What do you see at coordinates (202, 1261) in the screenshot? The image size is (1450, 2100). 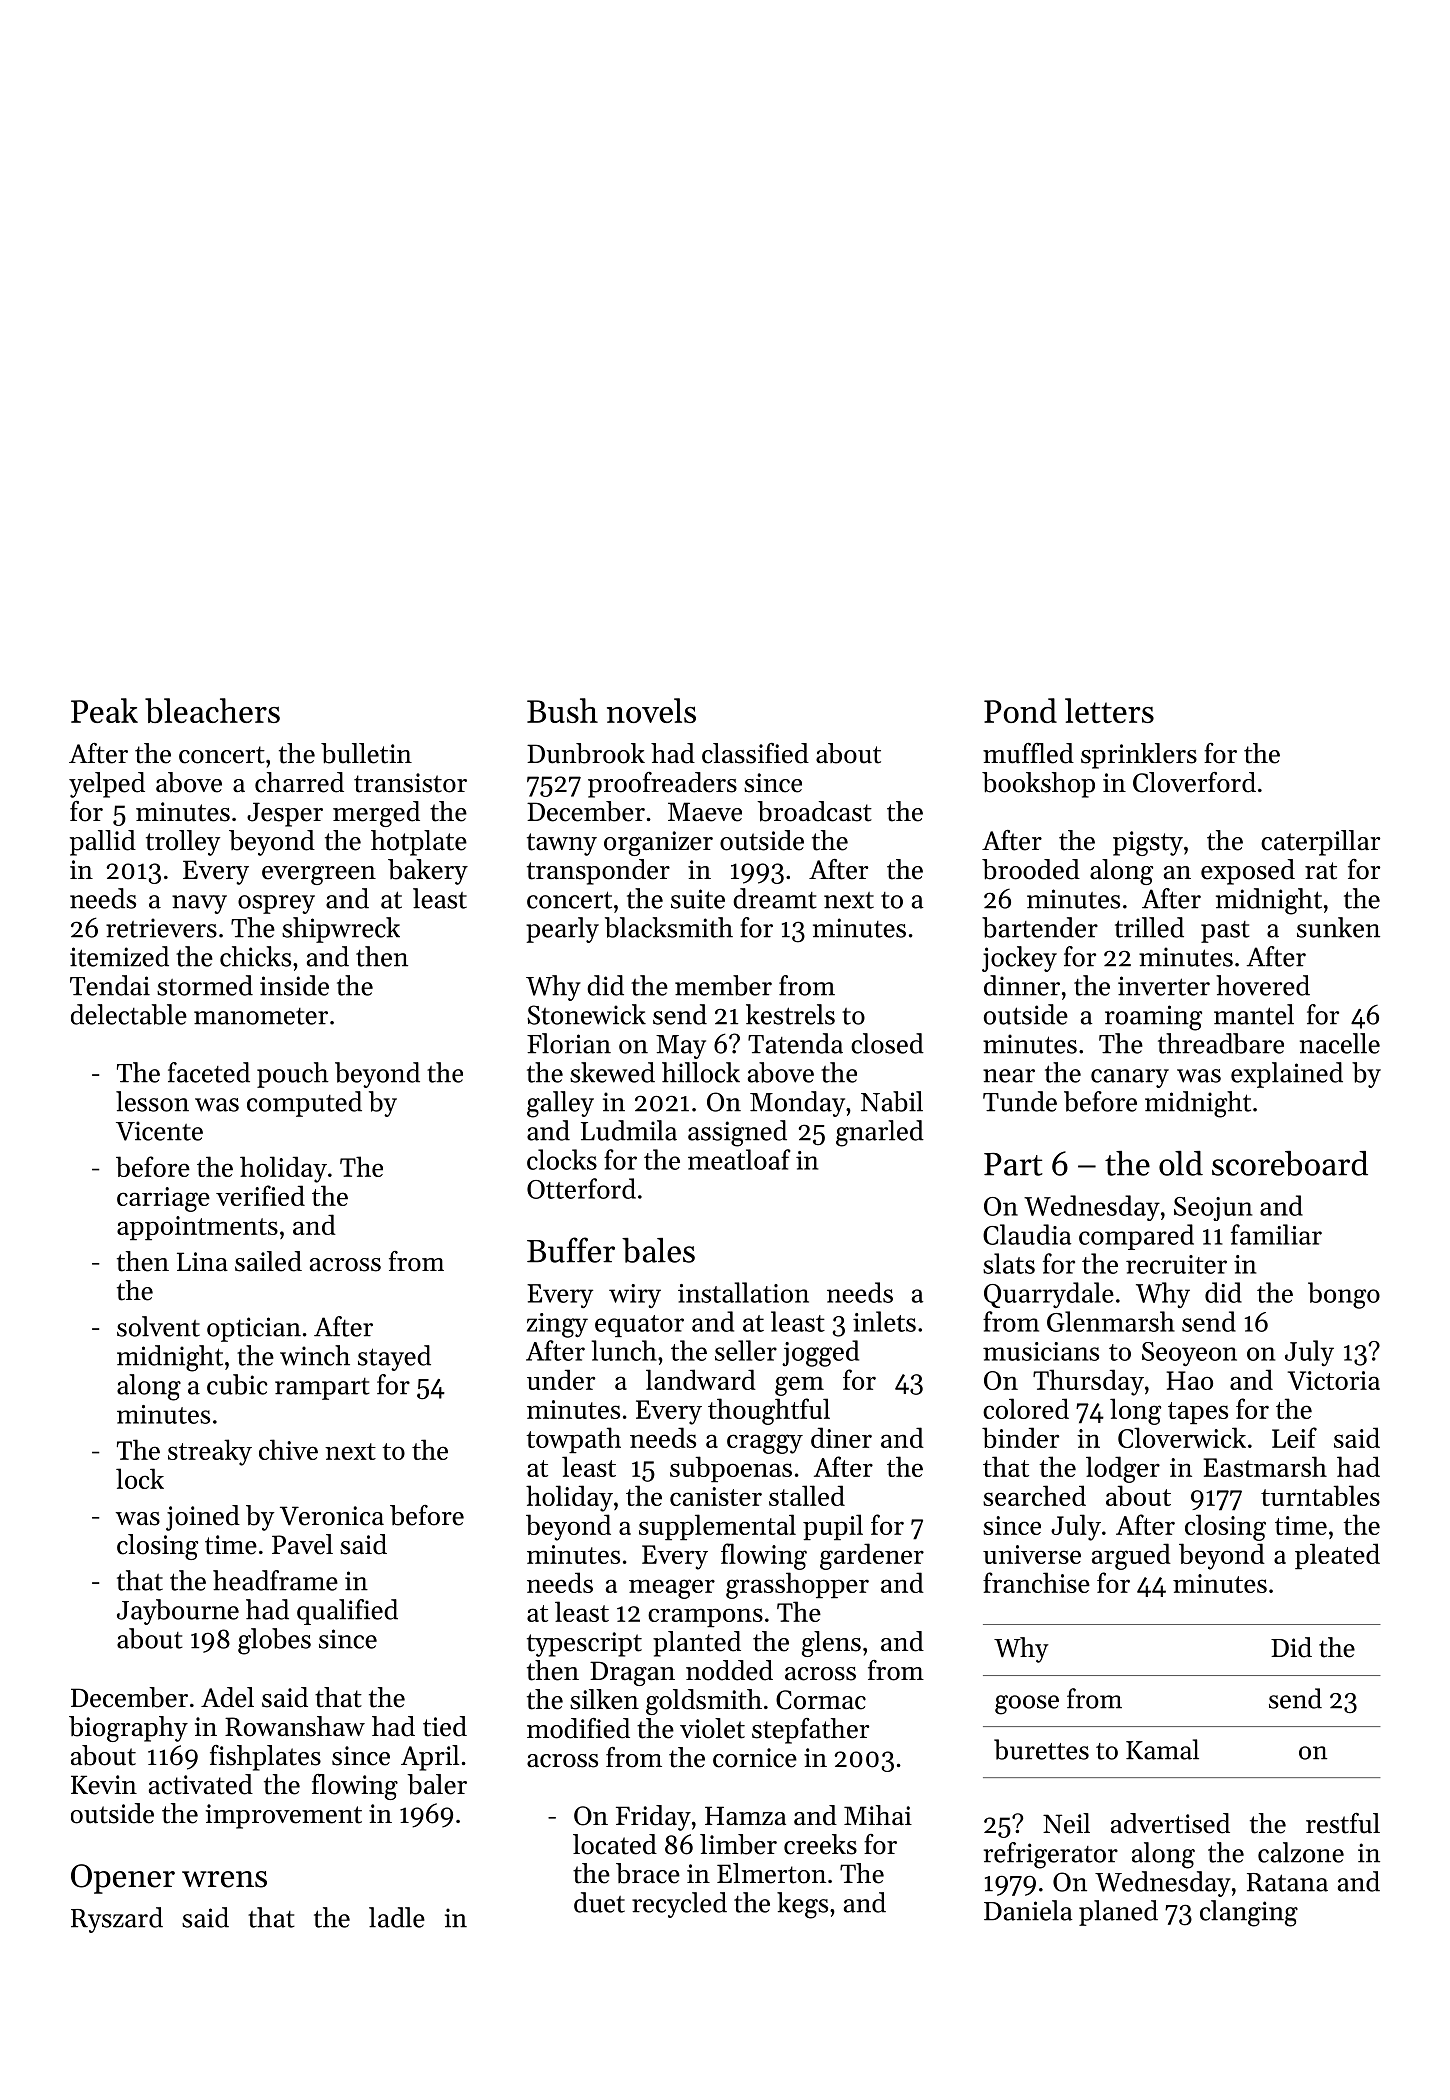 I see `Lina` at bounding box center [202, 1261].
